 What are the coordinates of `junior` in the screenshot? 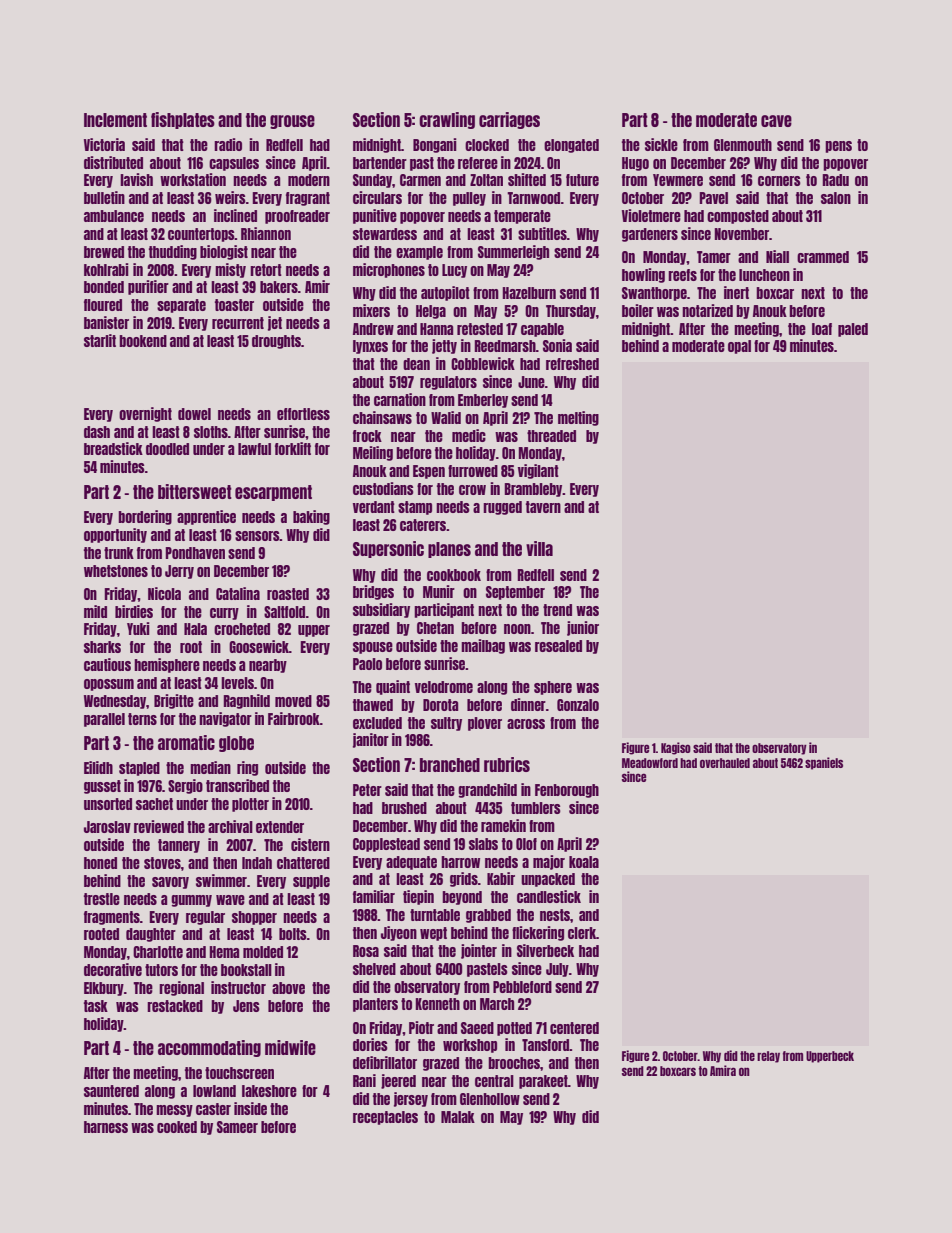 It's located at (583, 628).
